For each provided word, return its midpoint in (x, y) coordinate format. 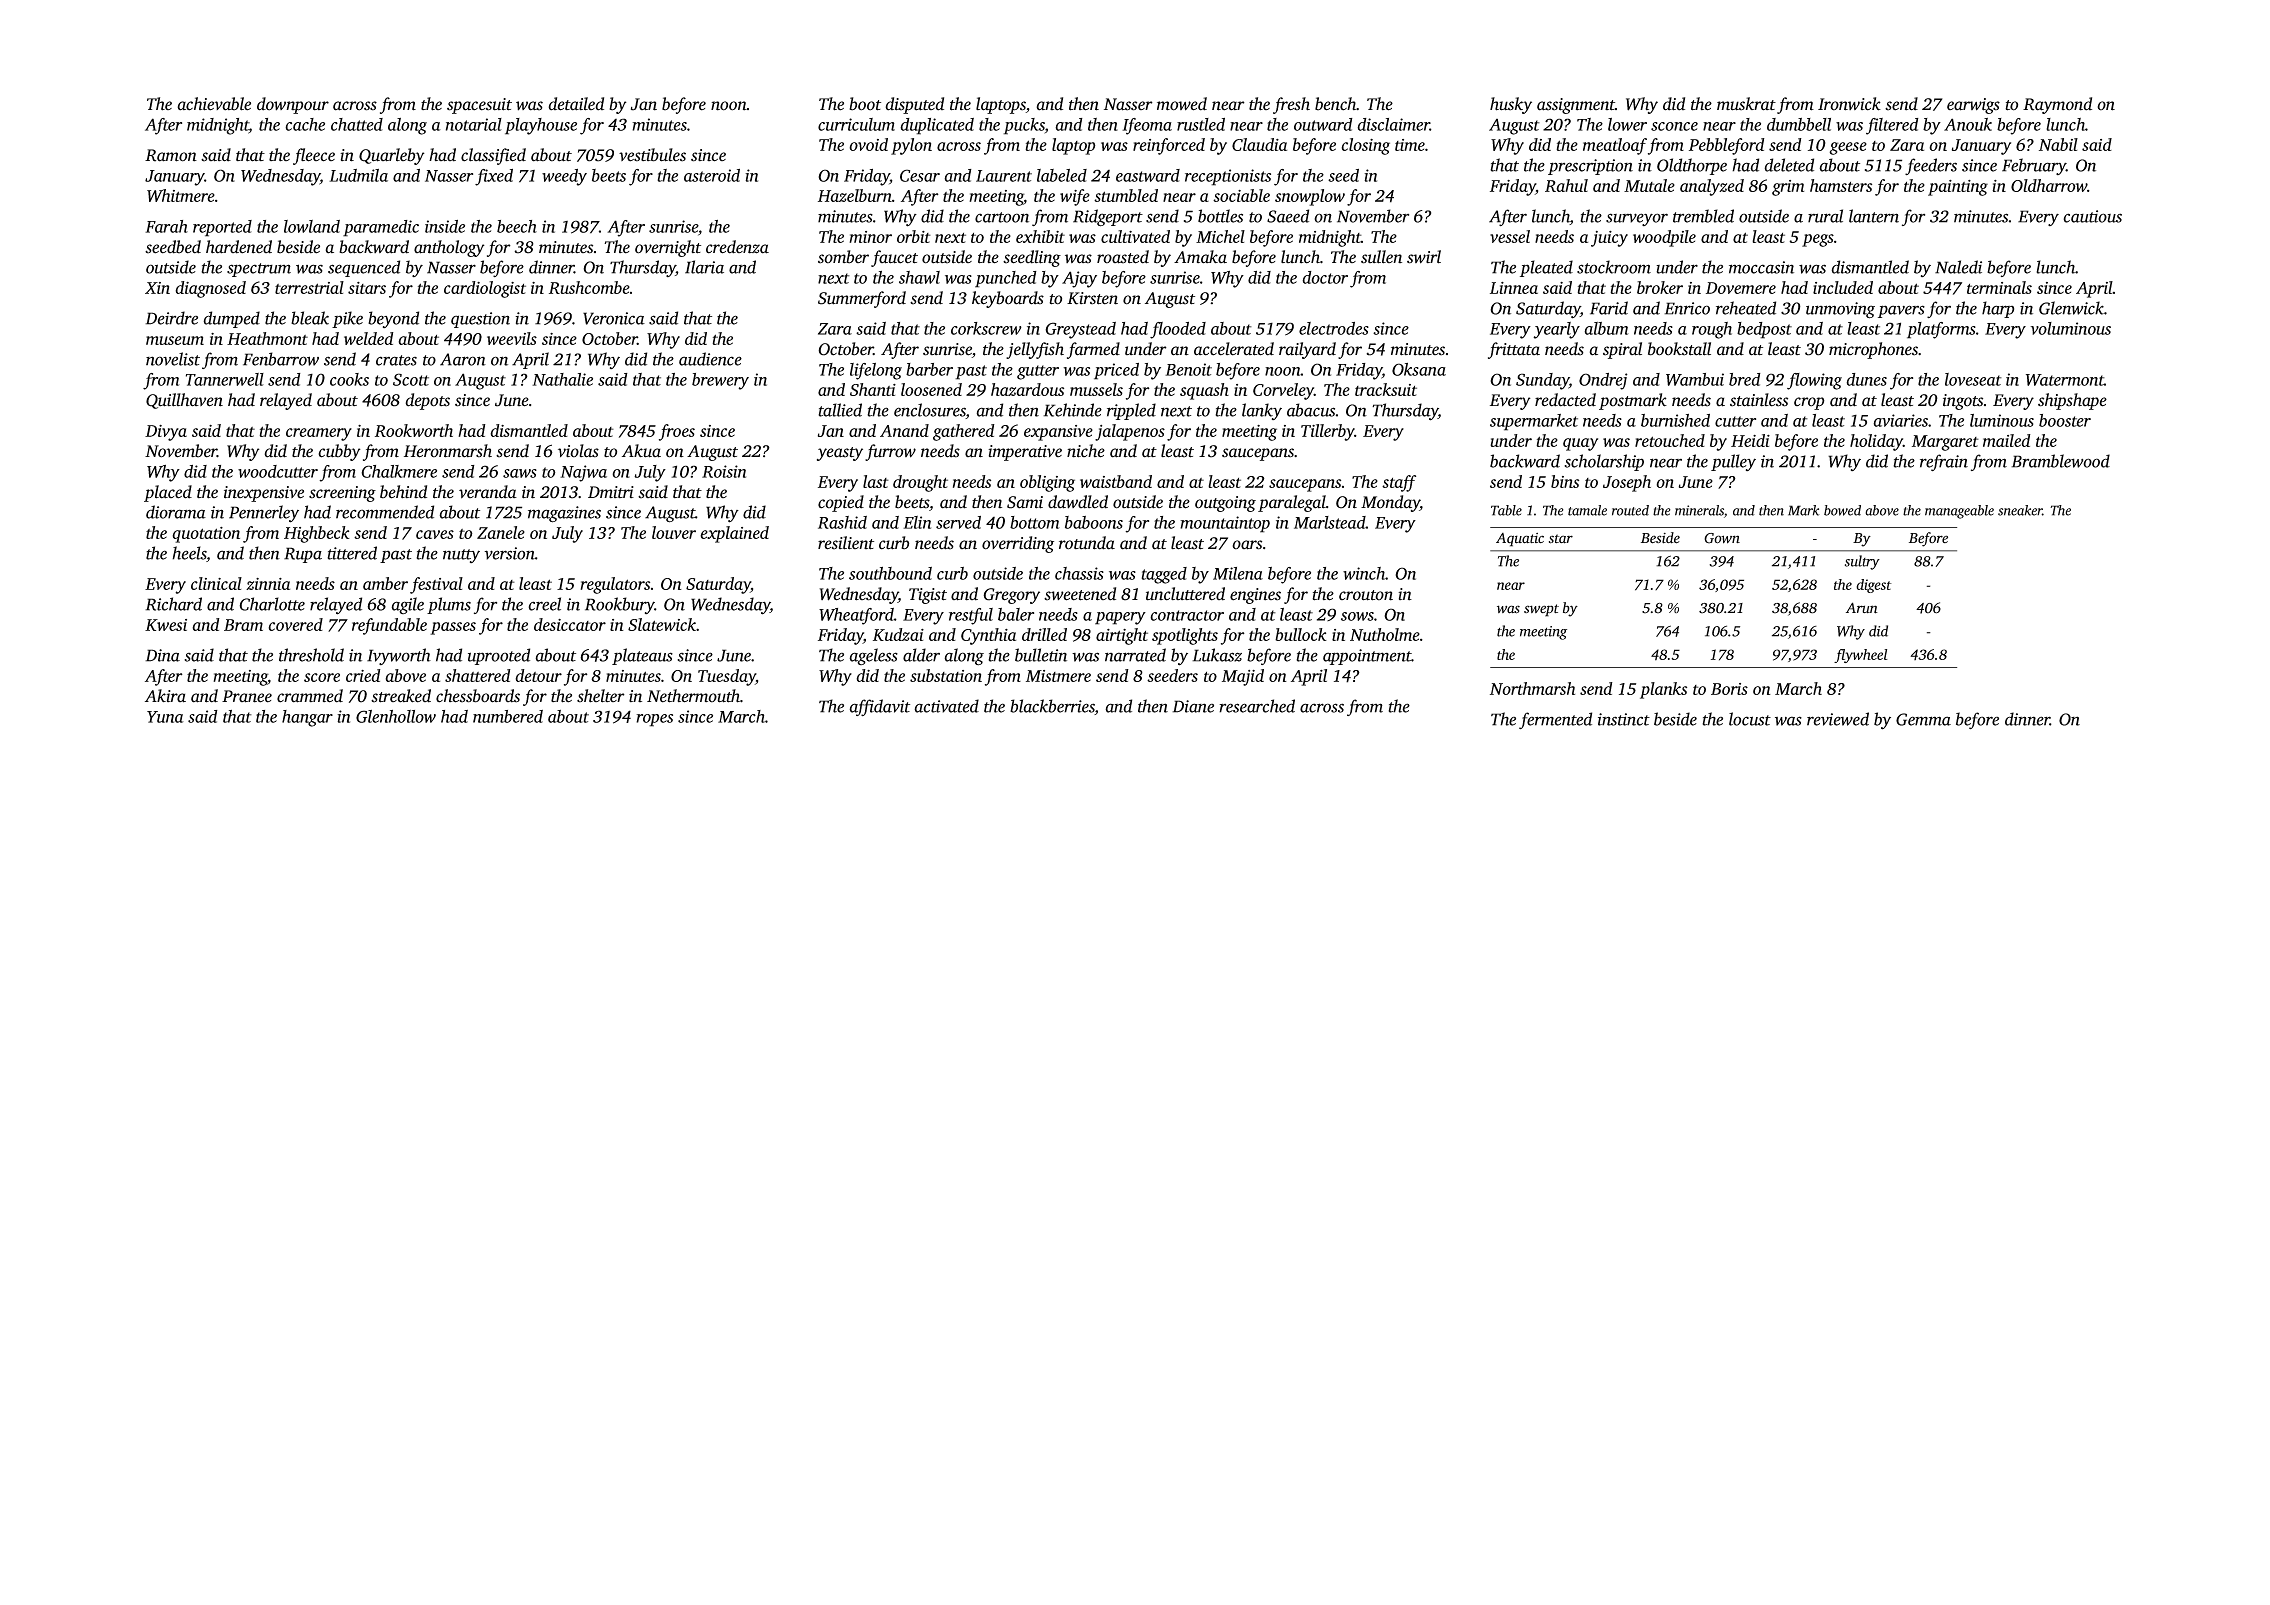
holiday (1876, 442)
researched (1257, 706)
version (509, 553)
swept (1541, 610)
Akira (165, 696)
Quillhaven (184, 401)
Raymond (2057, 105)
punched (1006, 279)
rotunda (1087, 543)
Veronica (614, 318)
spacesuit (479, 106)
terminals (1999, 287)
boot (865, 104)
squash (1204, 391)
